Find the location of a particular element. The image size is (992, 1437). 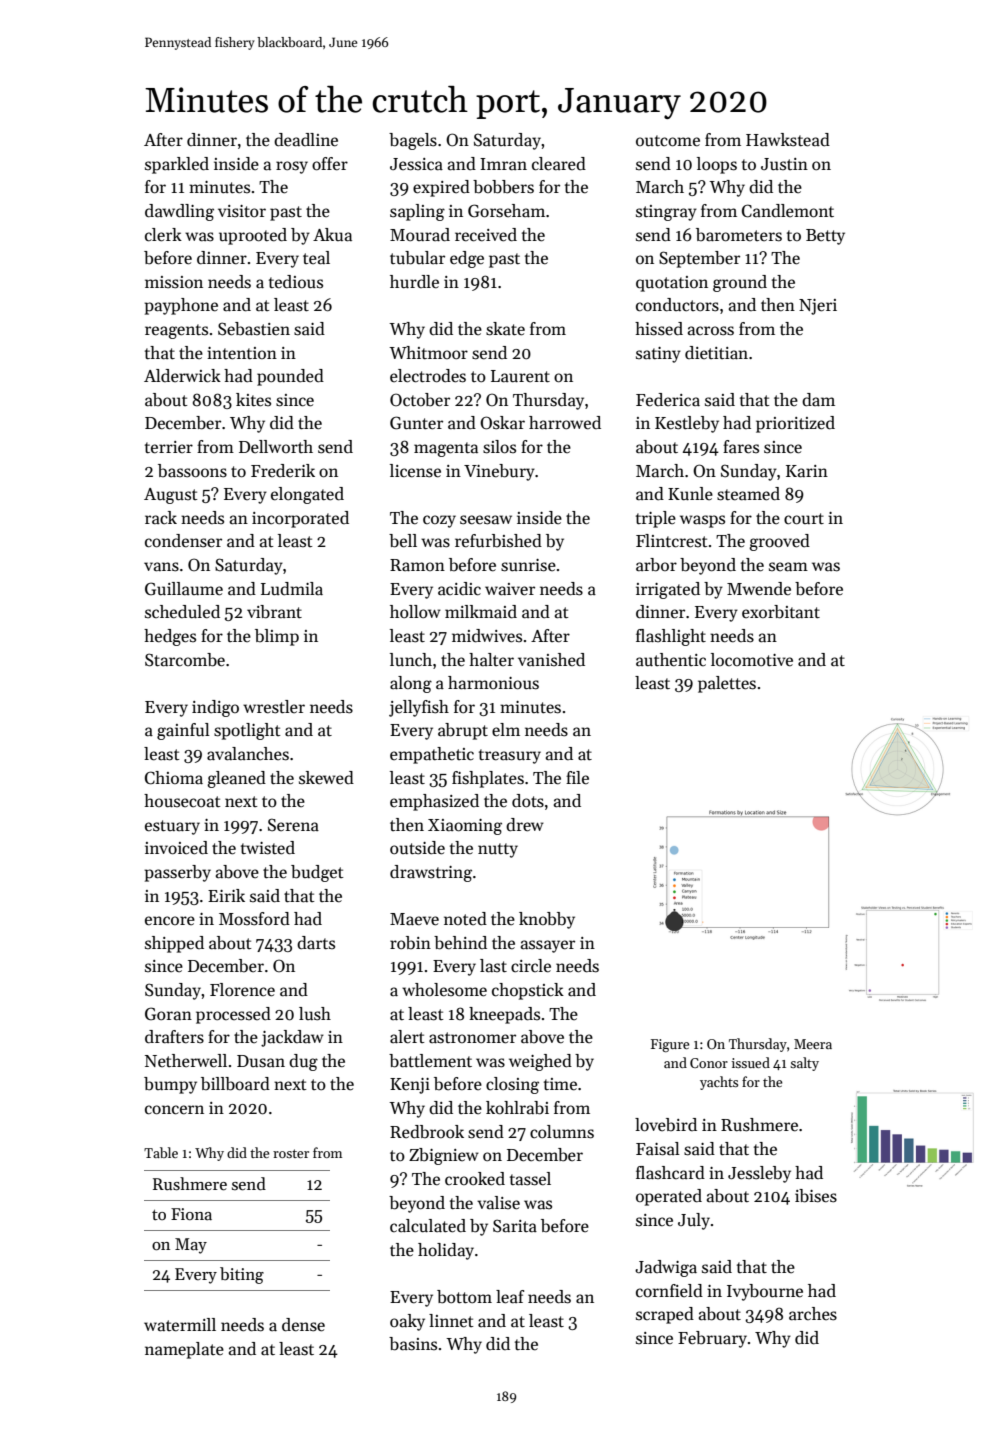

Imran is located at coordinates (503, 164).
